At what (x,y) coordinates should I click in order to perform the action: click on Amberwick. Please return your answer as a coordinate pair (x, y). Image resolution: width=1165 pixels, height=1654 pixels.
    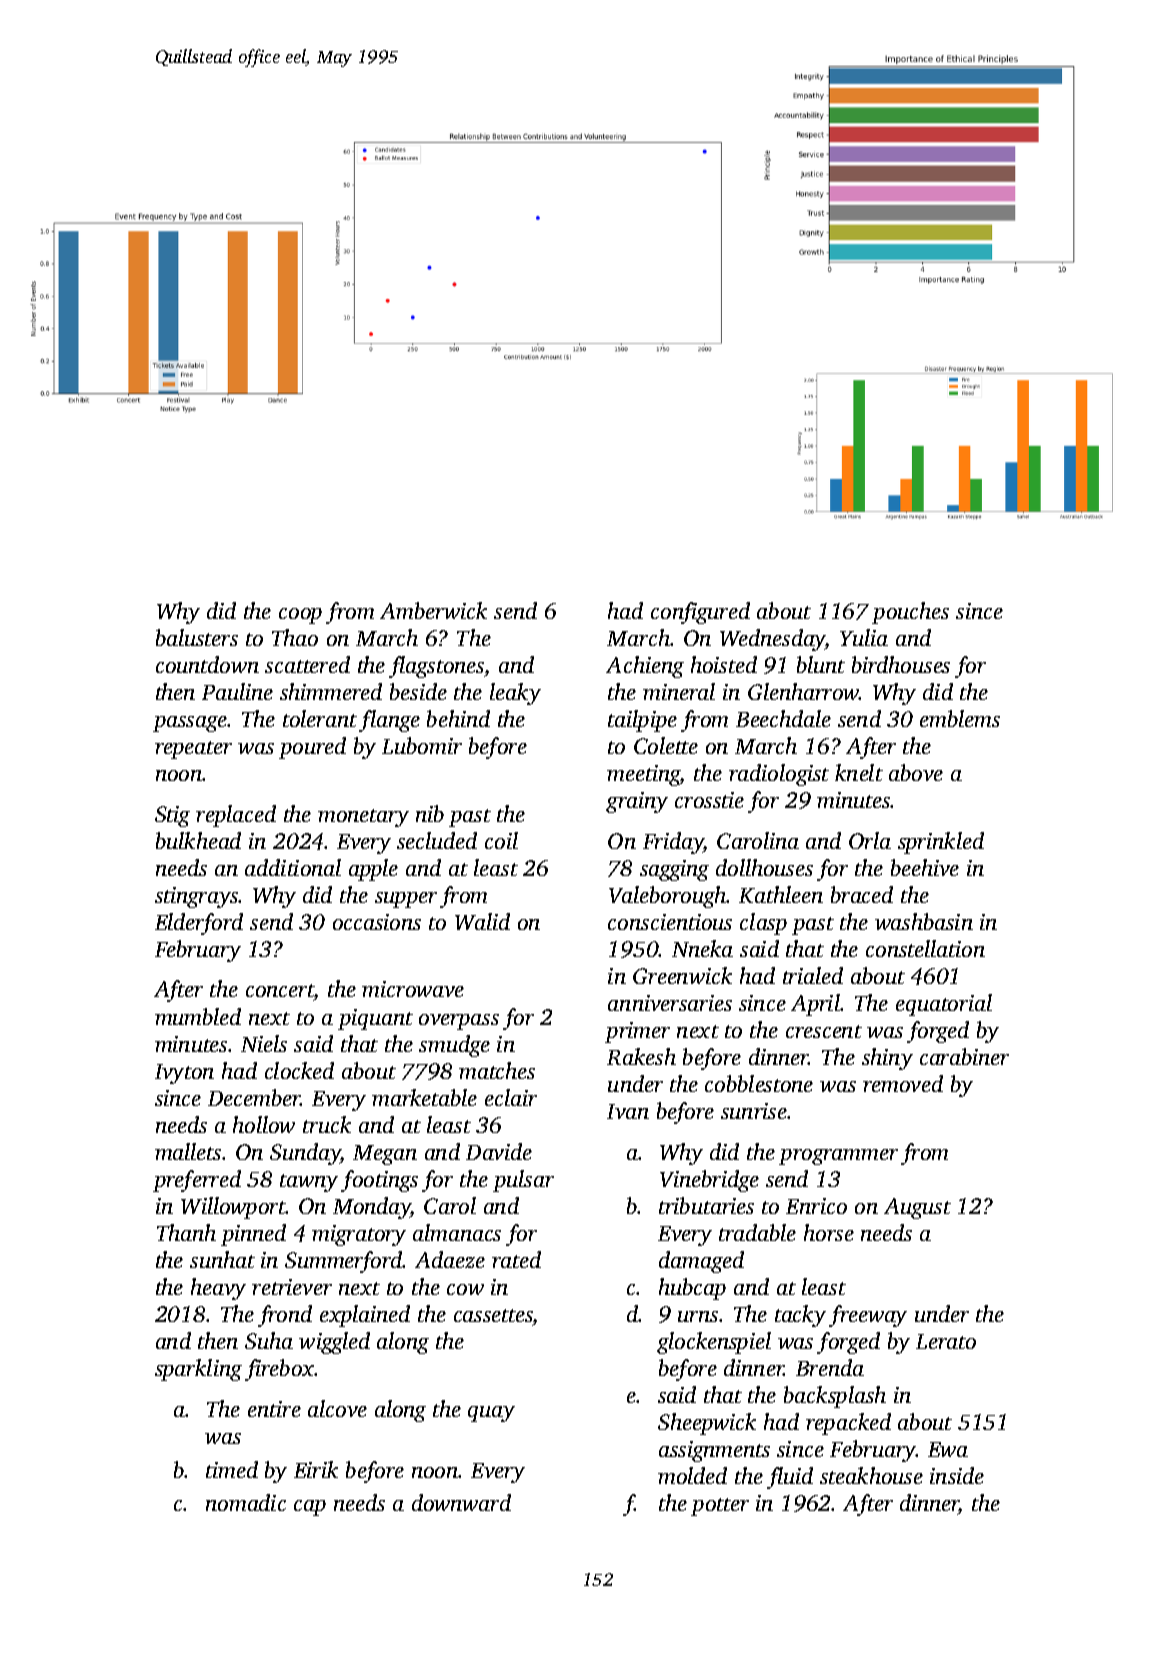
    Looking at the image, I should click on (433, 610).
